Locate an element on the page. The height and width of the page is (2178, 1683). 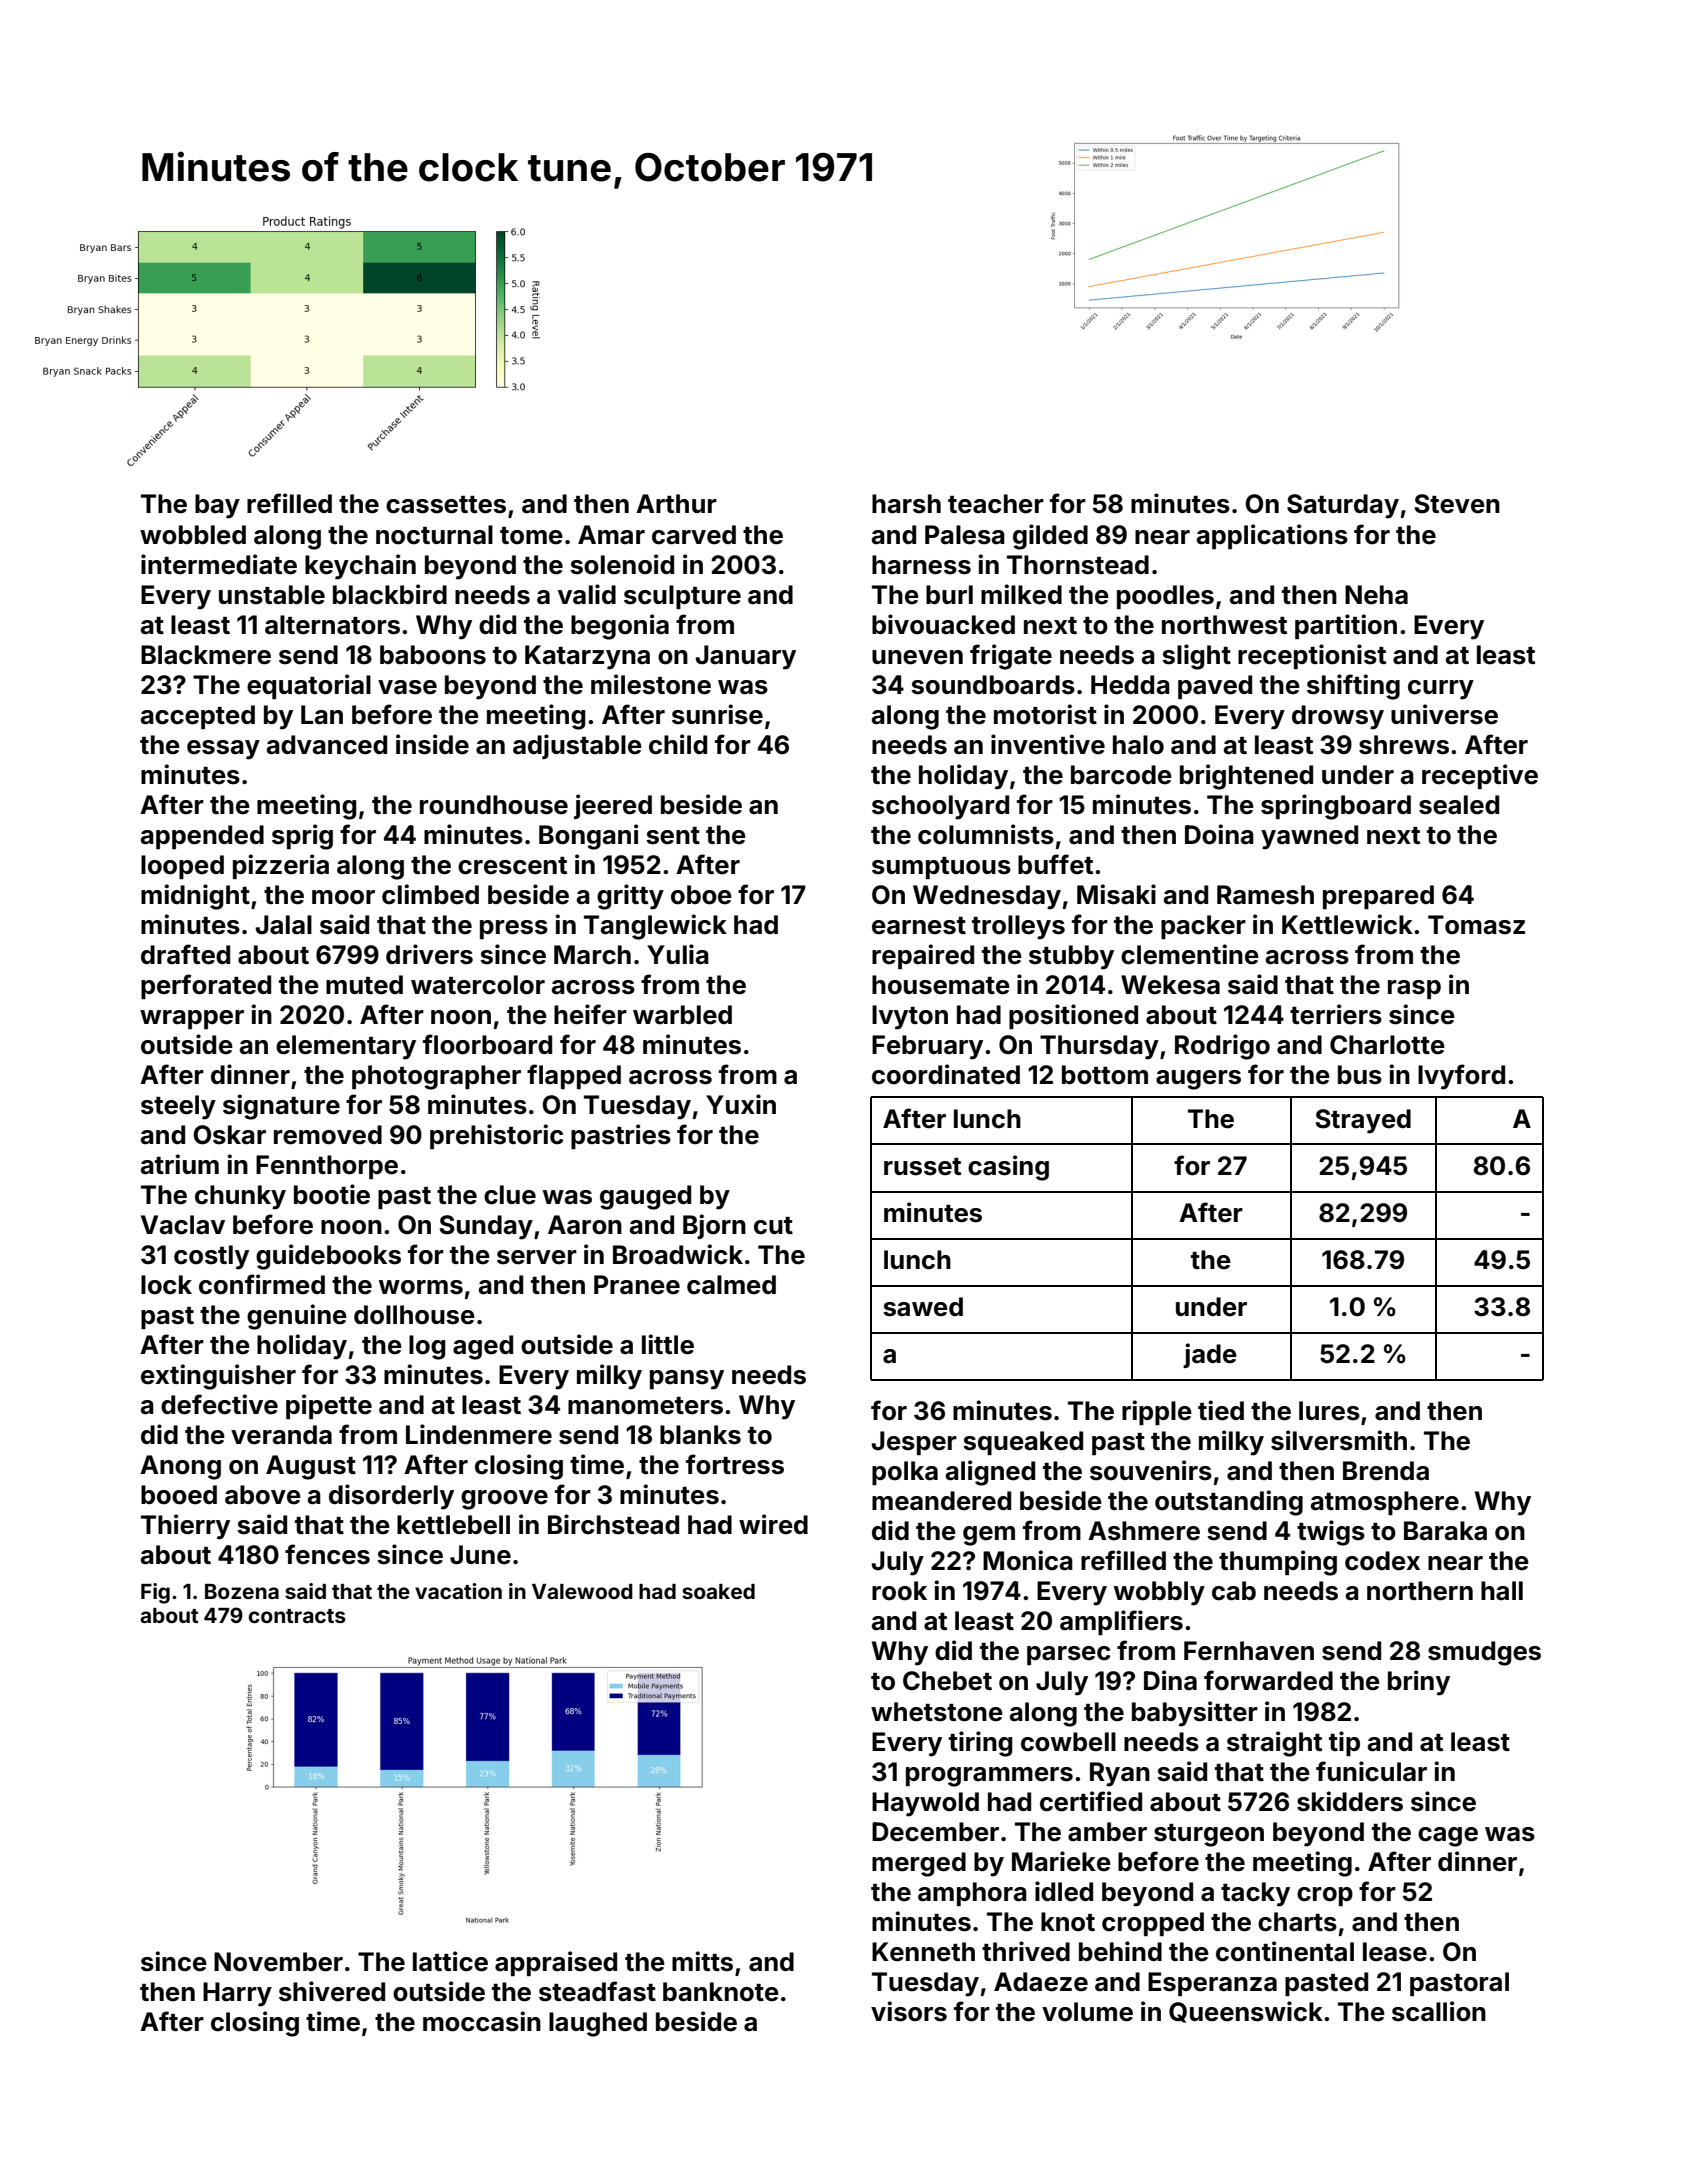
amphora is located at coordinates (972, 1894).
